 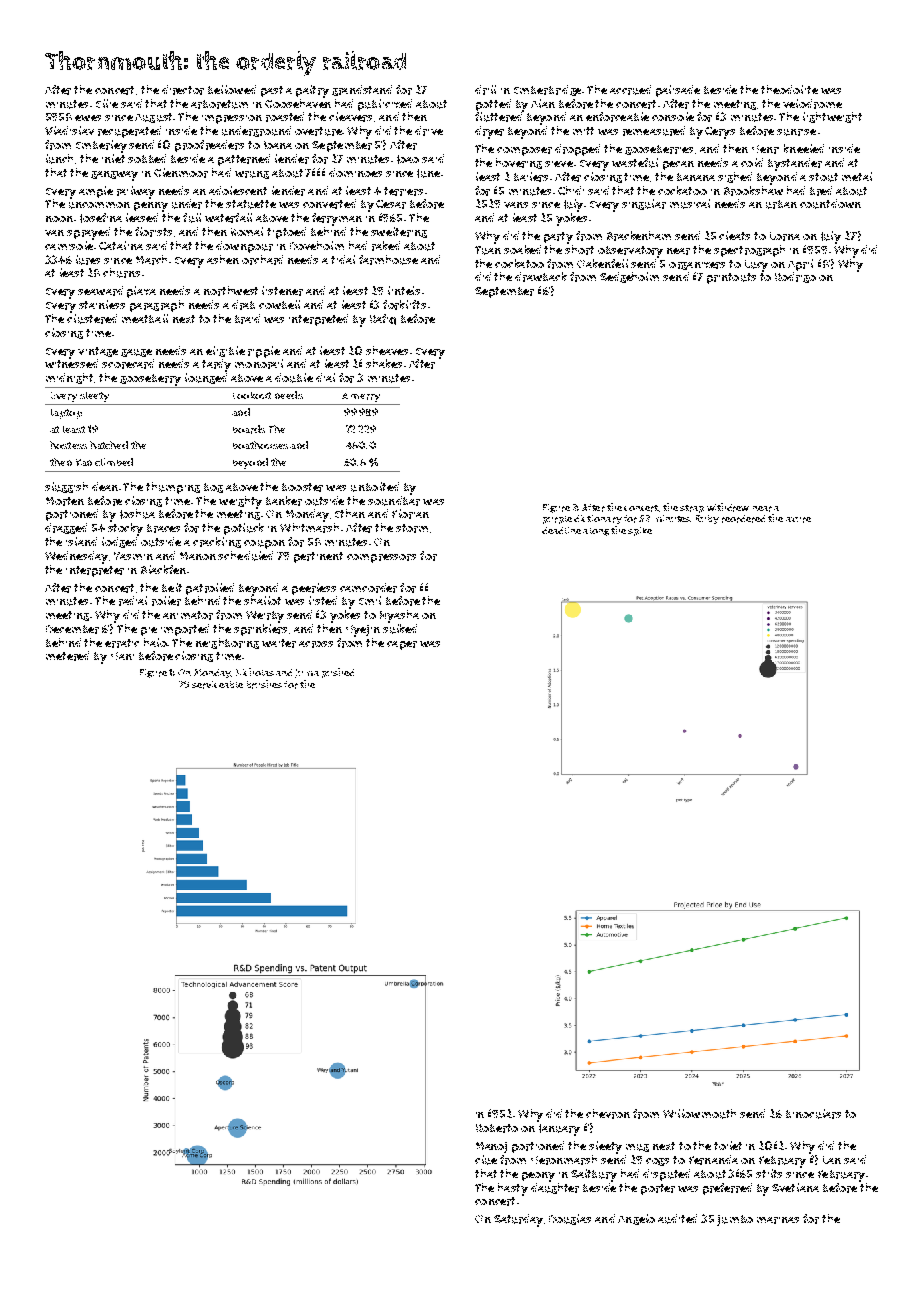 What do you see at coordinates (765, 149) in the screenshot?
I see `Henri` at bounding box center [765, 149].
